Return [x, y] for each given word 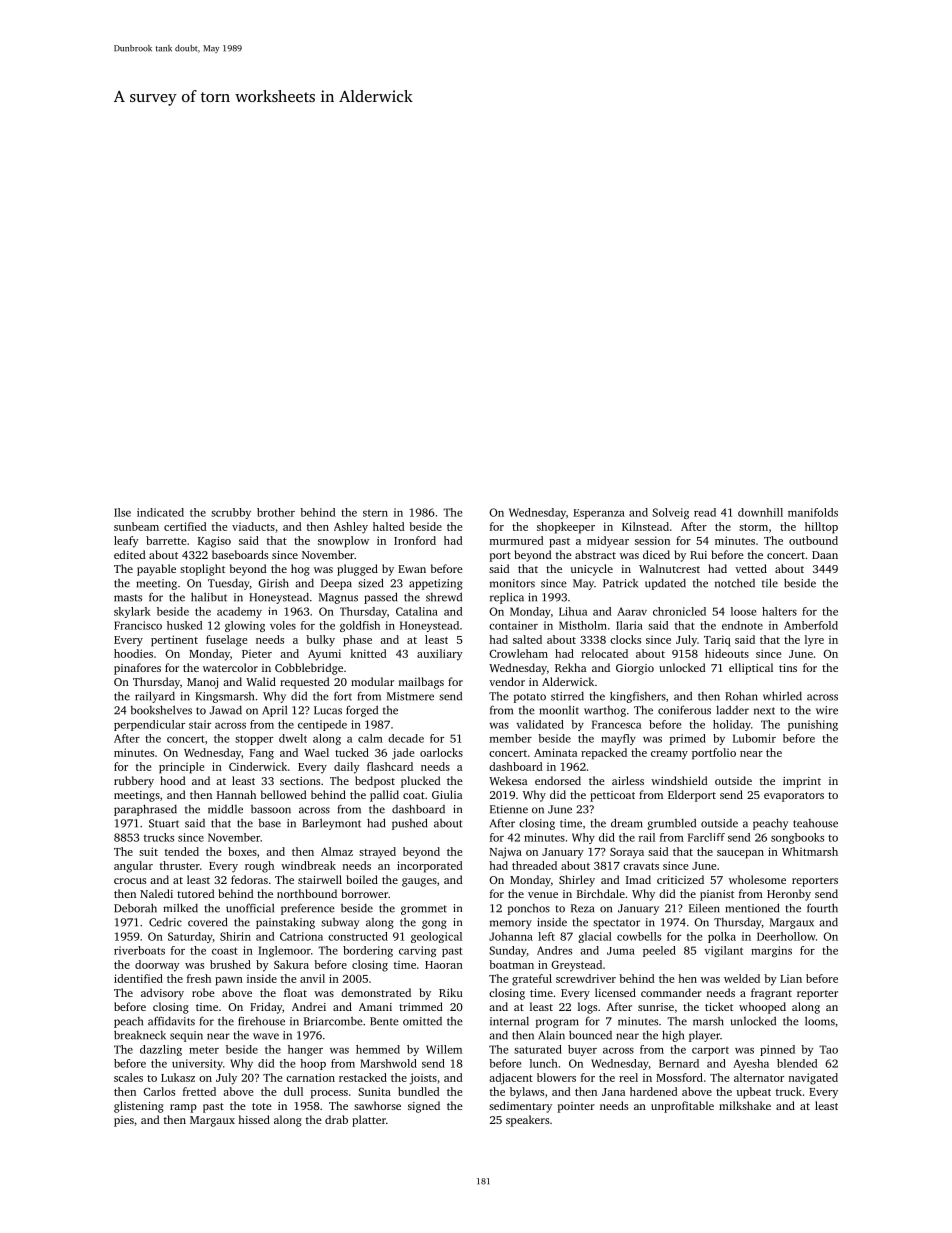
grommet [424, 910]
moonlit [559, 710]
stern [375, 513]
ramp [183, 1108]
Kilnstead [645, 526]
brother [276, 512]
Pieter [257, 653]
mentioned [752, 908]
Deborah [135, 908]
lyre [814, 641]
